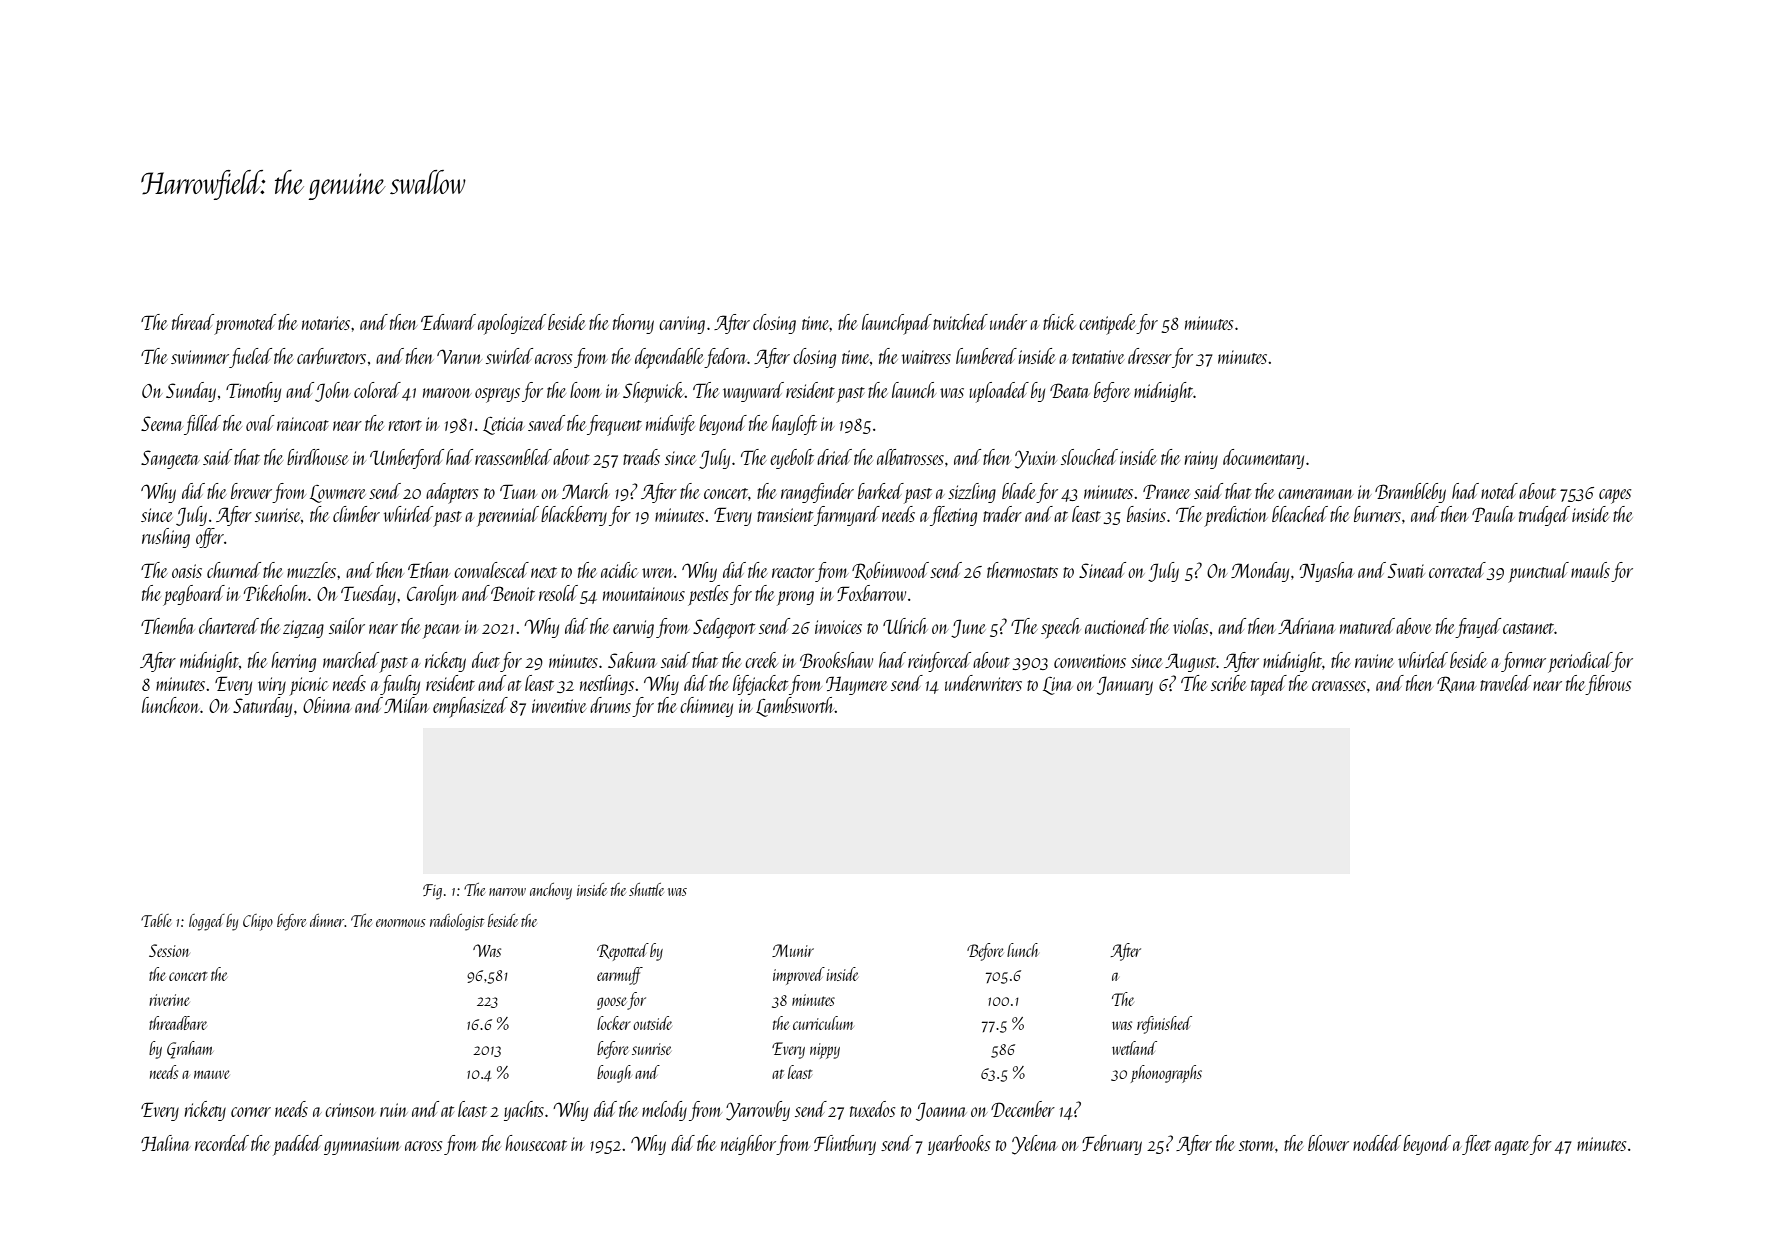 The width and height of the page is (1774, 1254). What do you see at coordinates (258, 922) in the page?
I see `Chipo` at bounding box center [258, 922].
